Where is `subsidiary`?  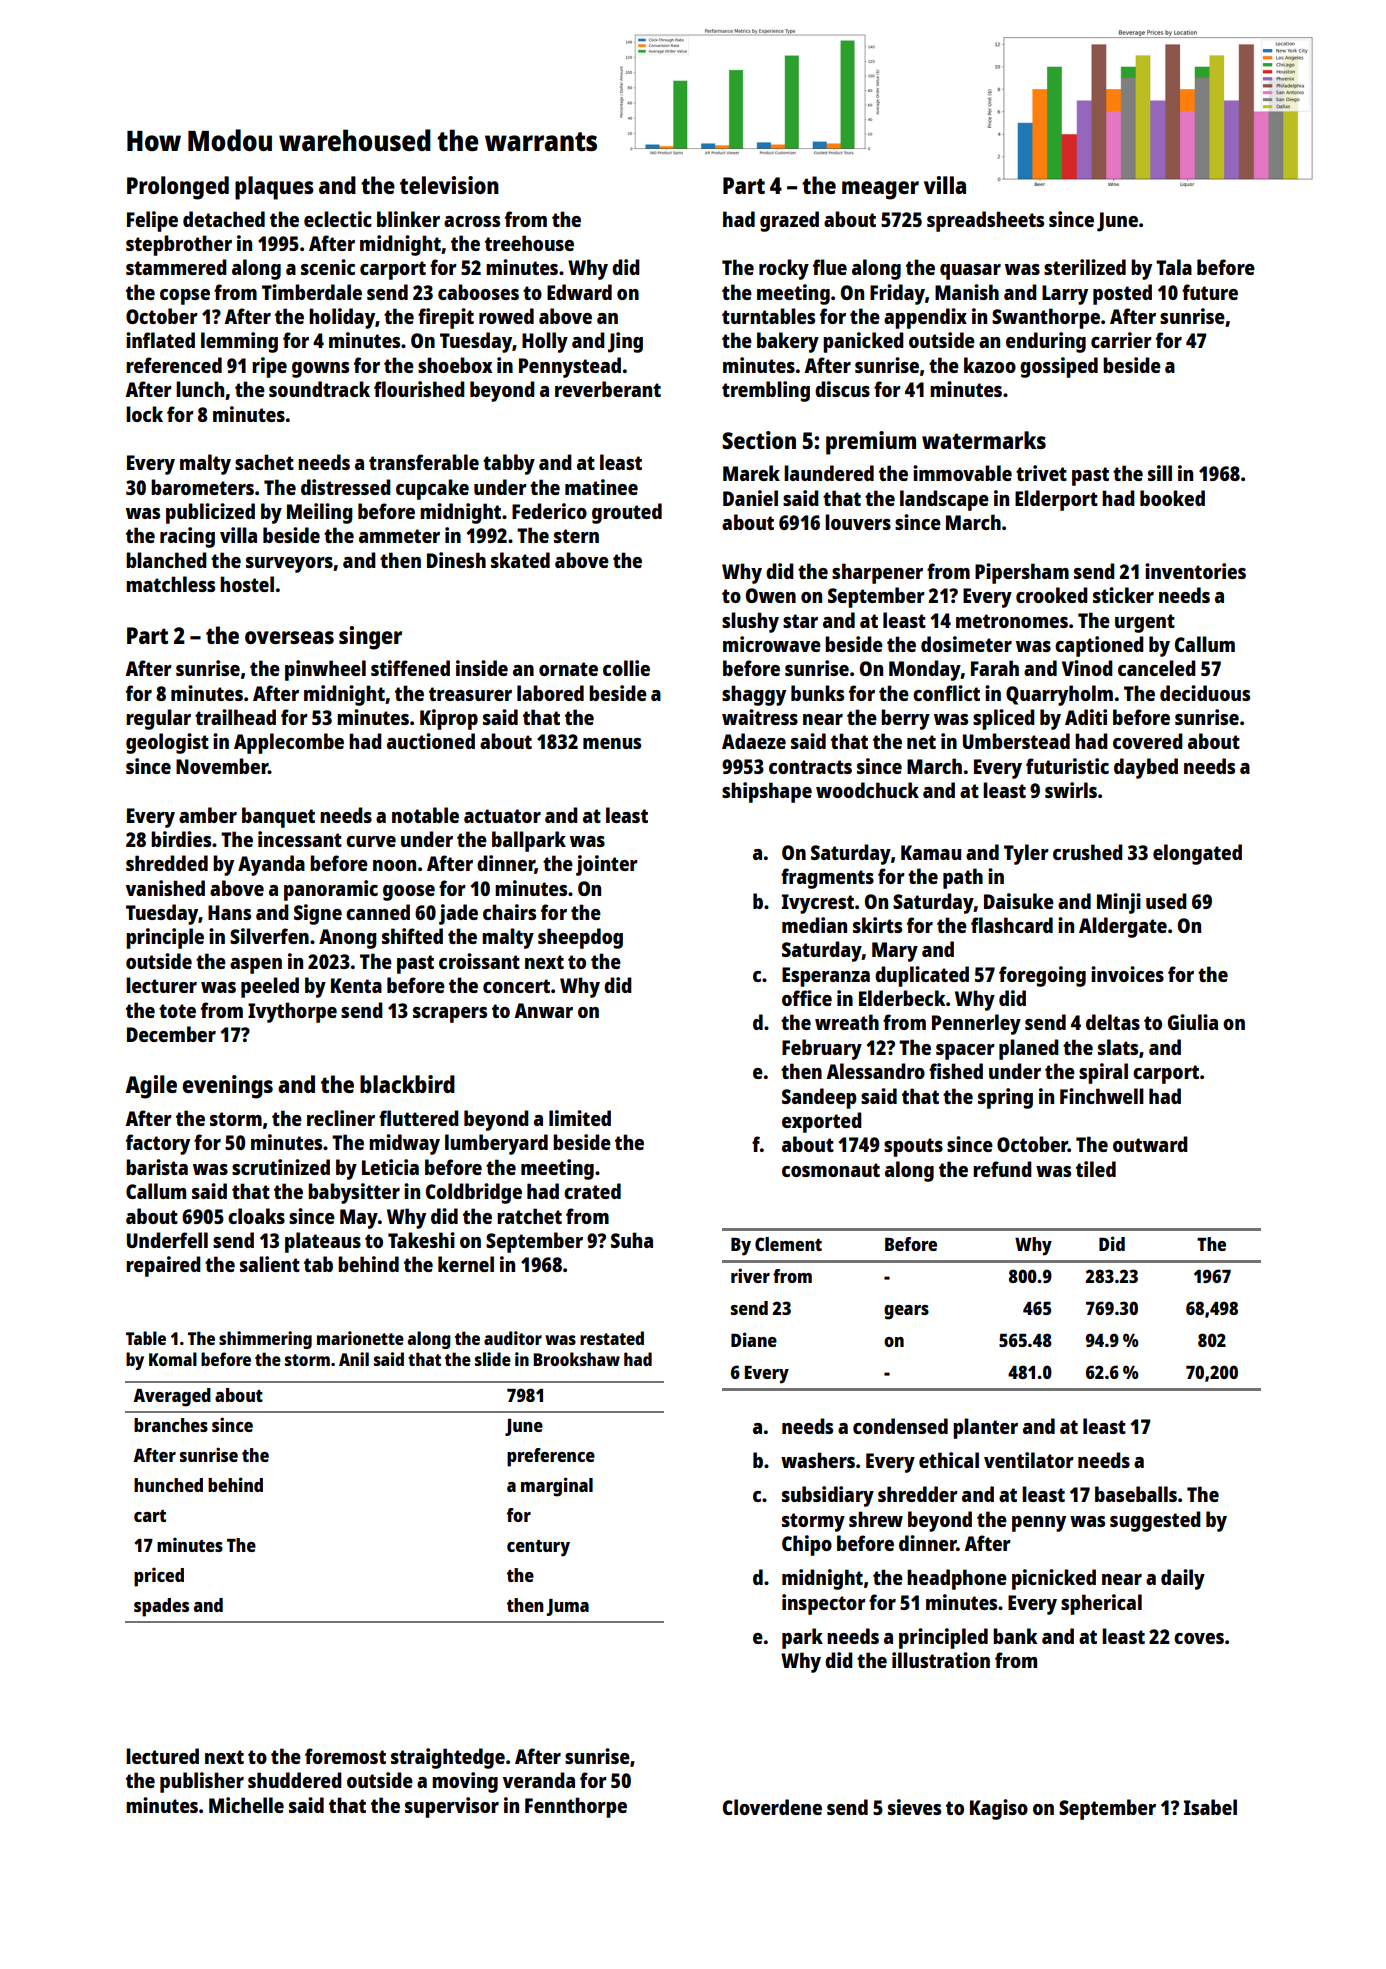
subsidiary is located at coordinates (828, 1496).
